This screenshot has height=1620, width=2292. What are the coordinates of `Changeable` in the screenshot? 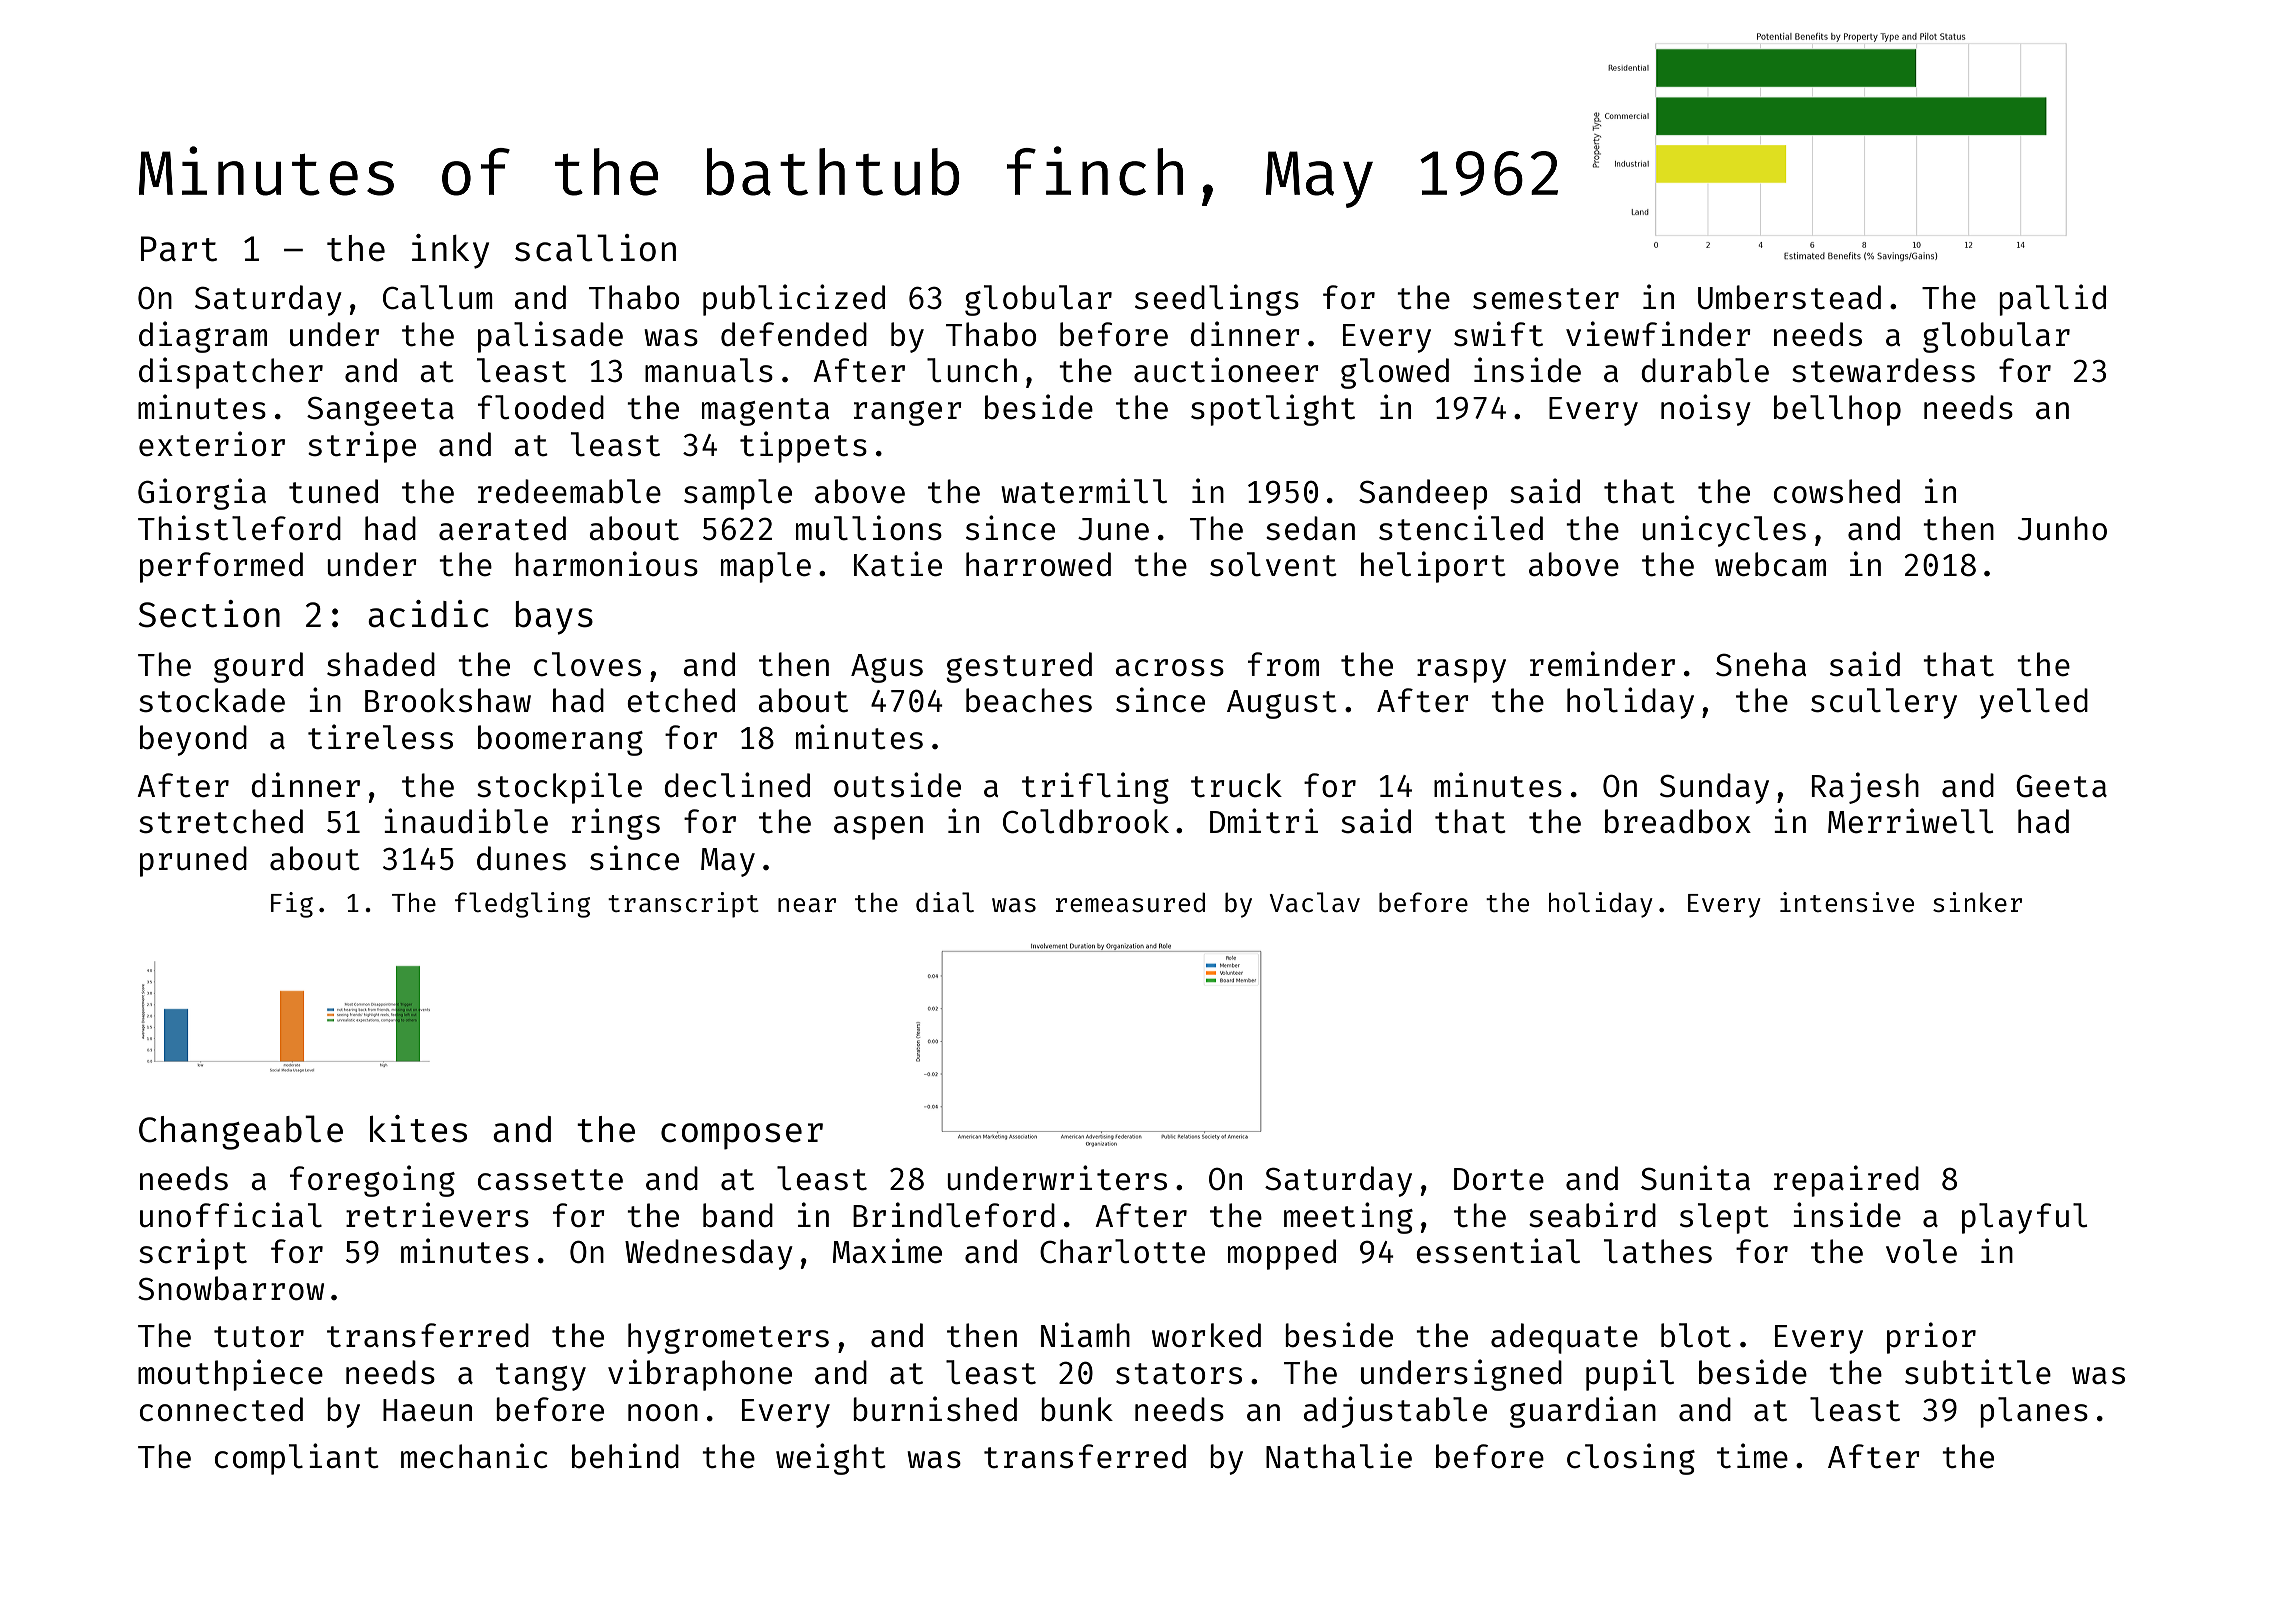 It's located at (241, 1132).
